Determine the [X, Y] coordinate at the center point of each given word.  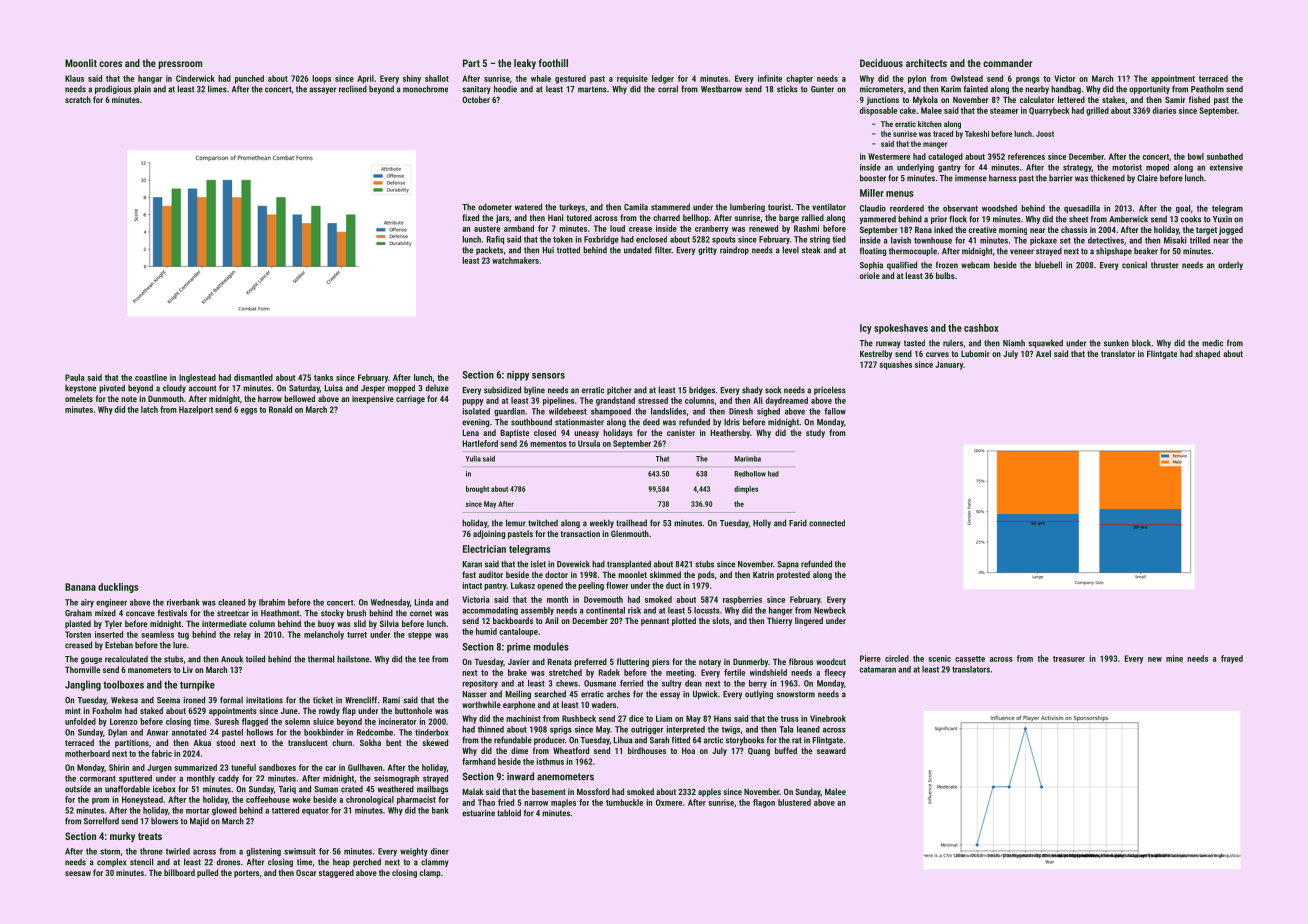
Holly [762, 523]
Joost [1045, 134]
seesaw [78, 873]
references [1026, 156]
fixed [470, 217]
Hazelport [196, 410]
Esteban [119, 645]
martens [592, 89]
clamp [430, 873]
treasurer [1069, 659]
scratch [78, 99]
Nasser [474, 694]
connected [827, 523]
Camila [636, 207]
